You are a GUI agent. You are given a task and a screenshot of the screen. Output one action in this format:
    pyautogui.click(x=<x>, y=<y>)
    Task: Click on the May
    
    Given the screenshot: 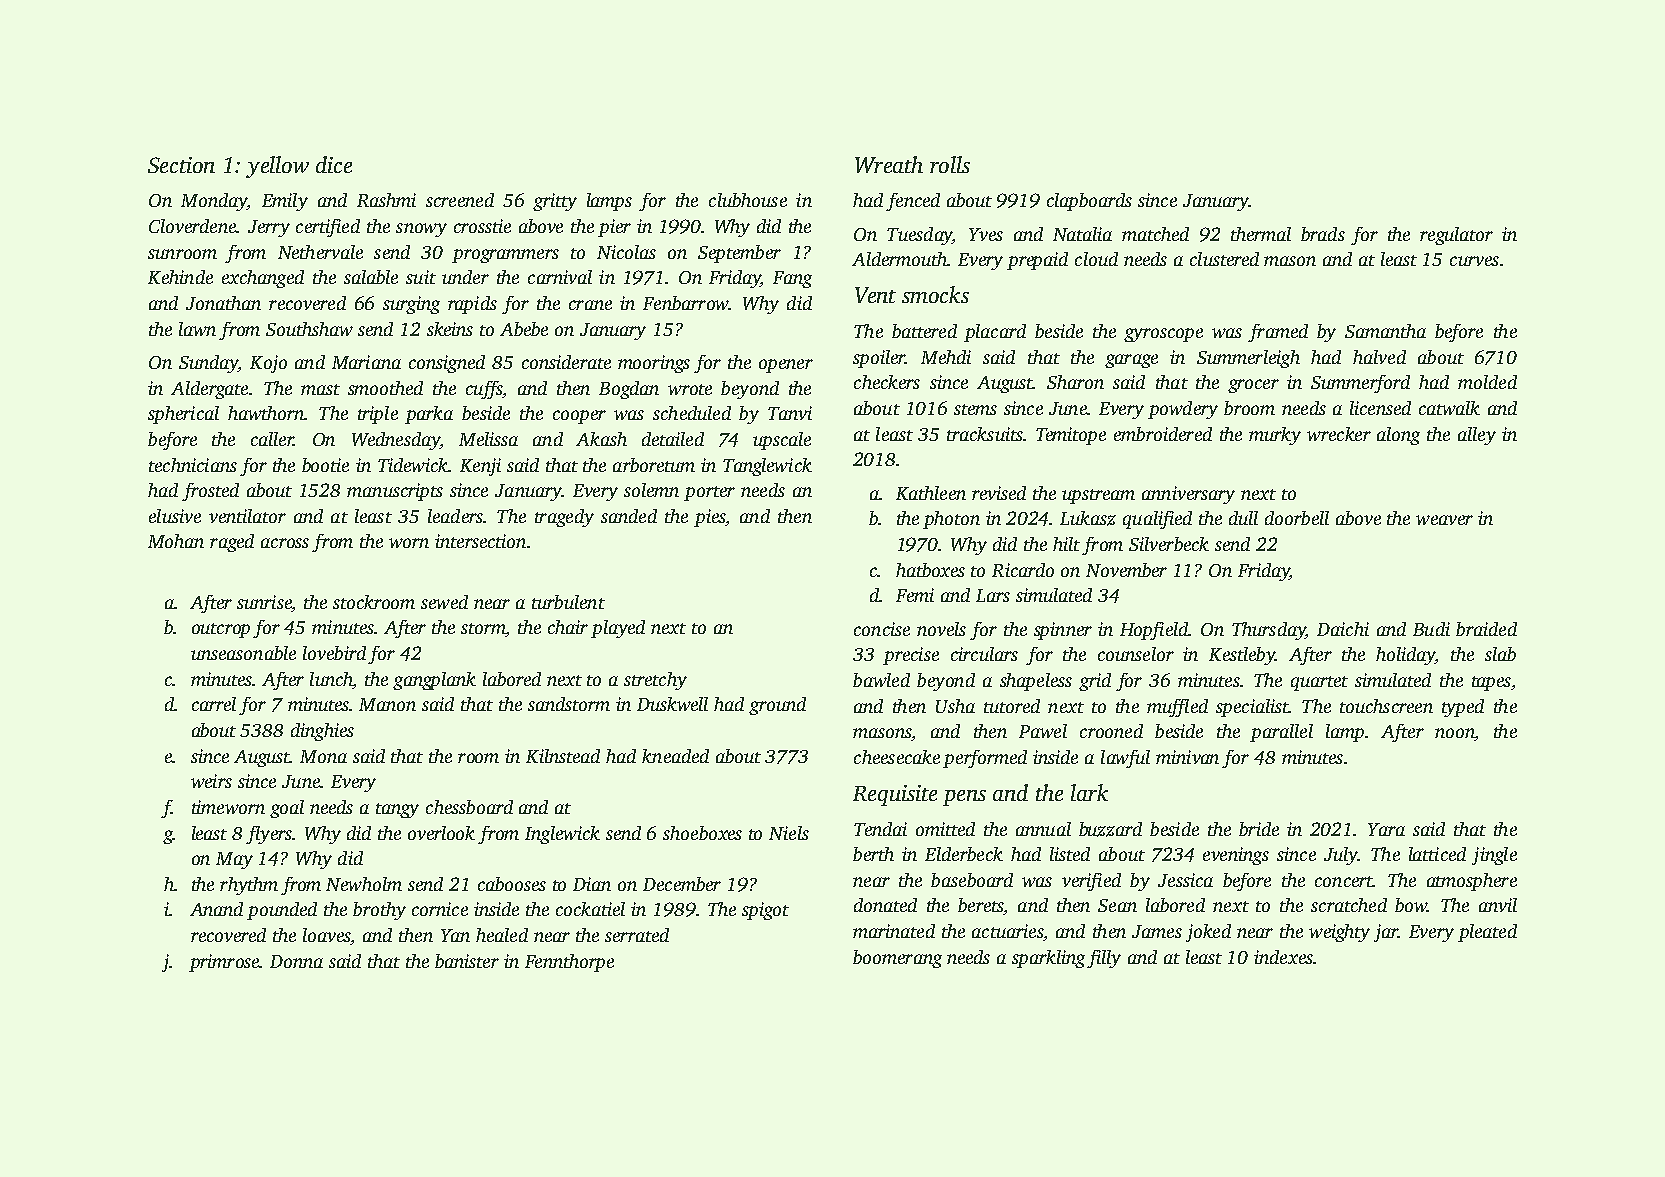 What is the action you would take?
    pyautogui.click(x=234, y=860)
